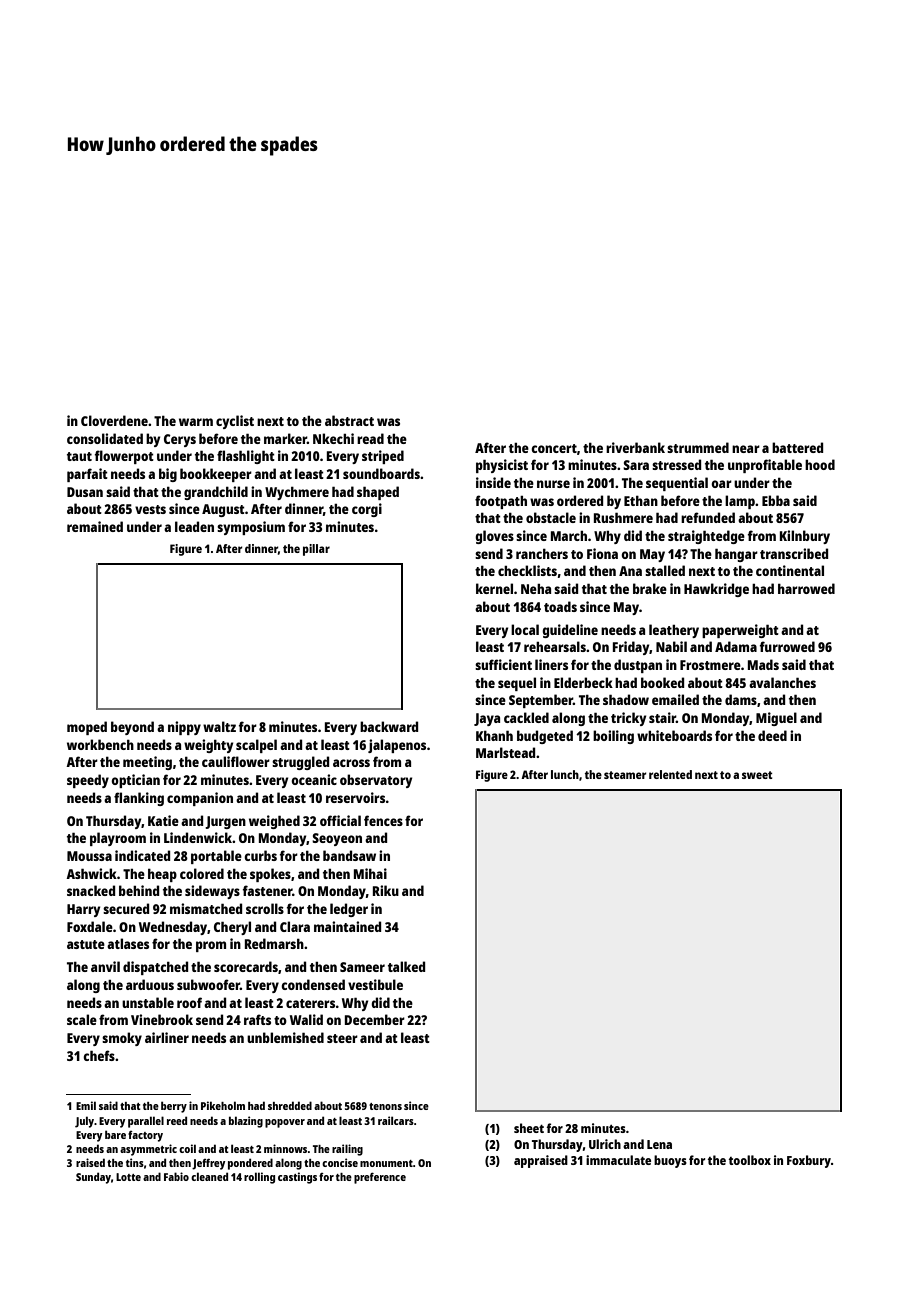  I want to click on strummed, so click(698, 447).
